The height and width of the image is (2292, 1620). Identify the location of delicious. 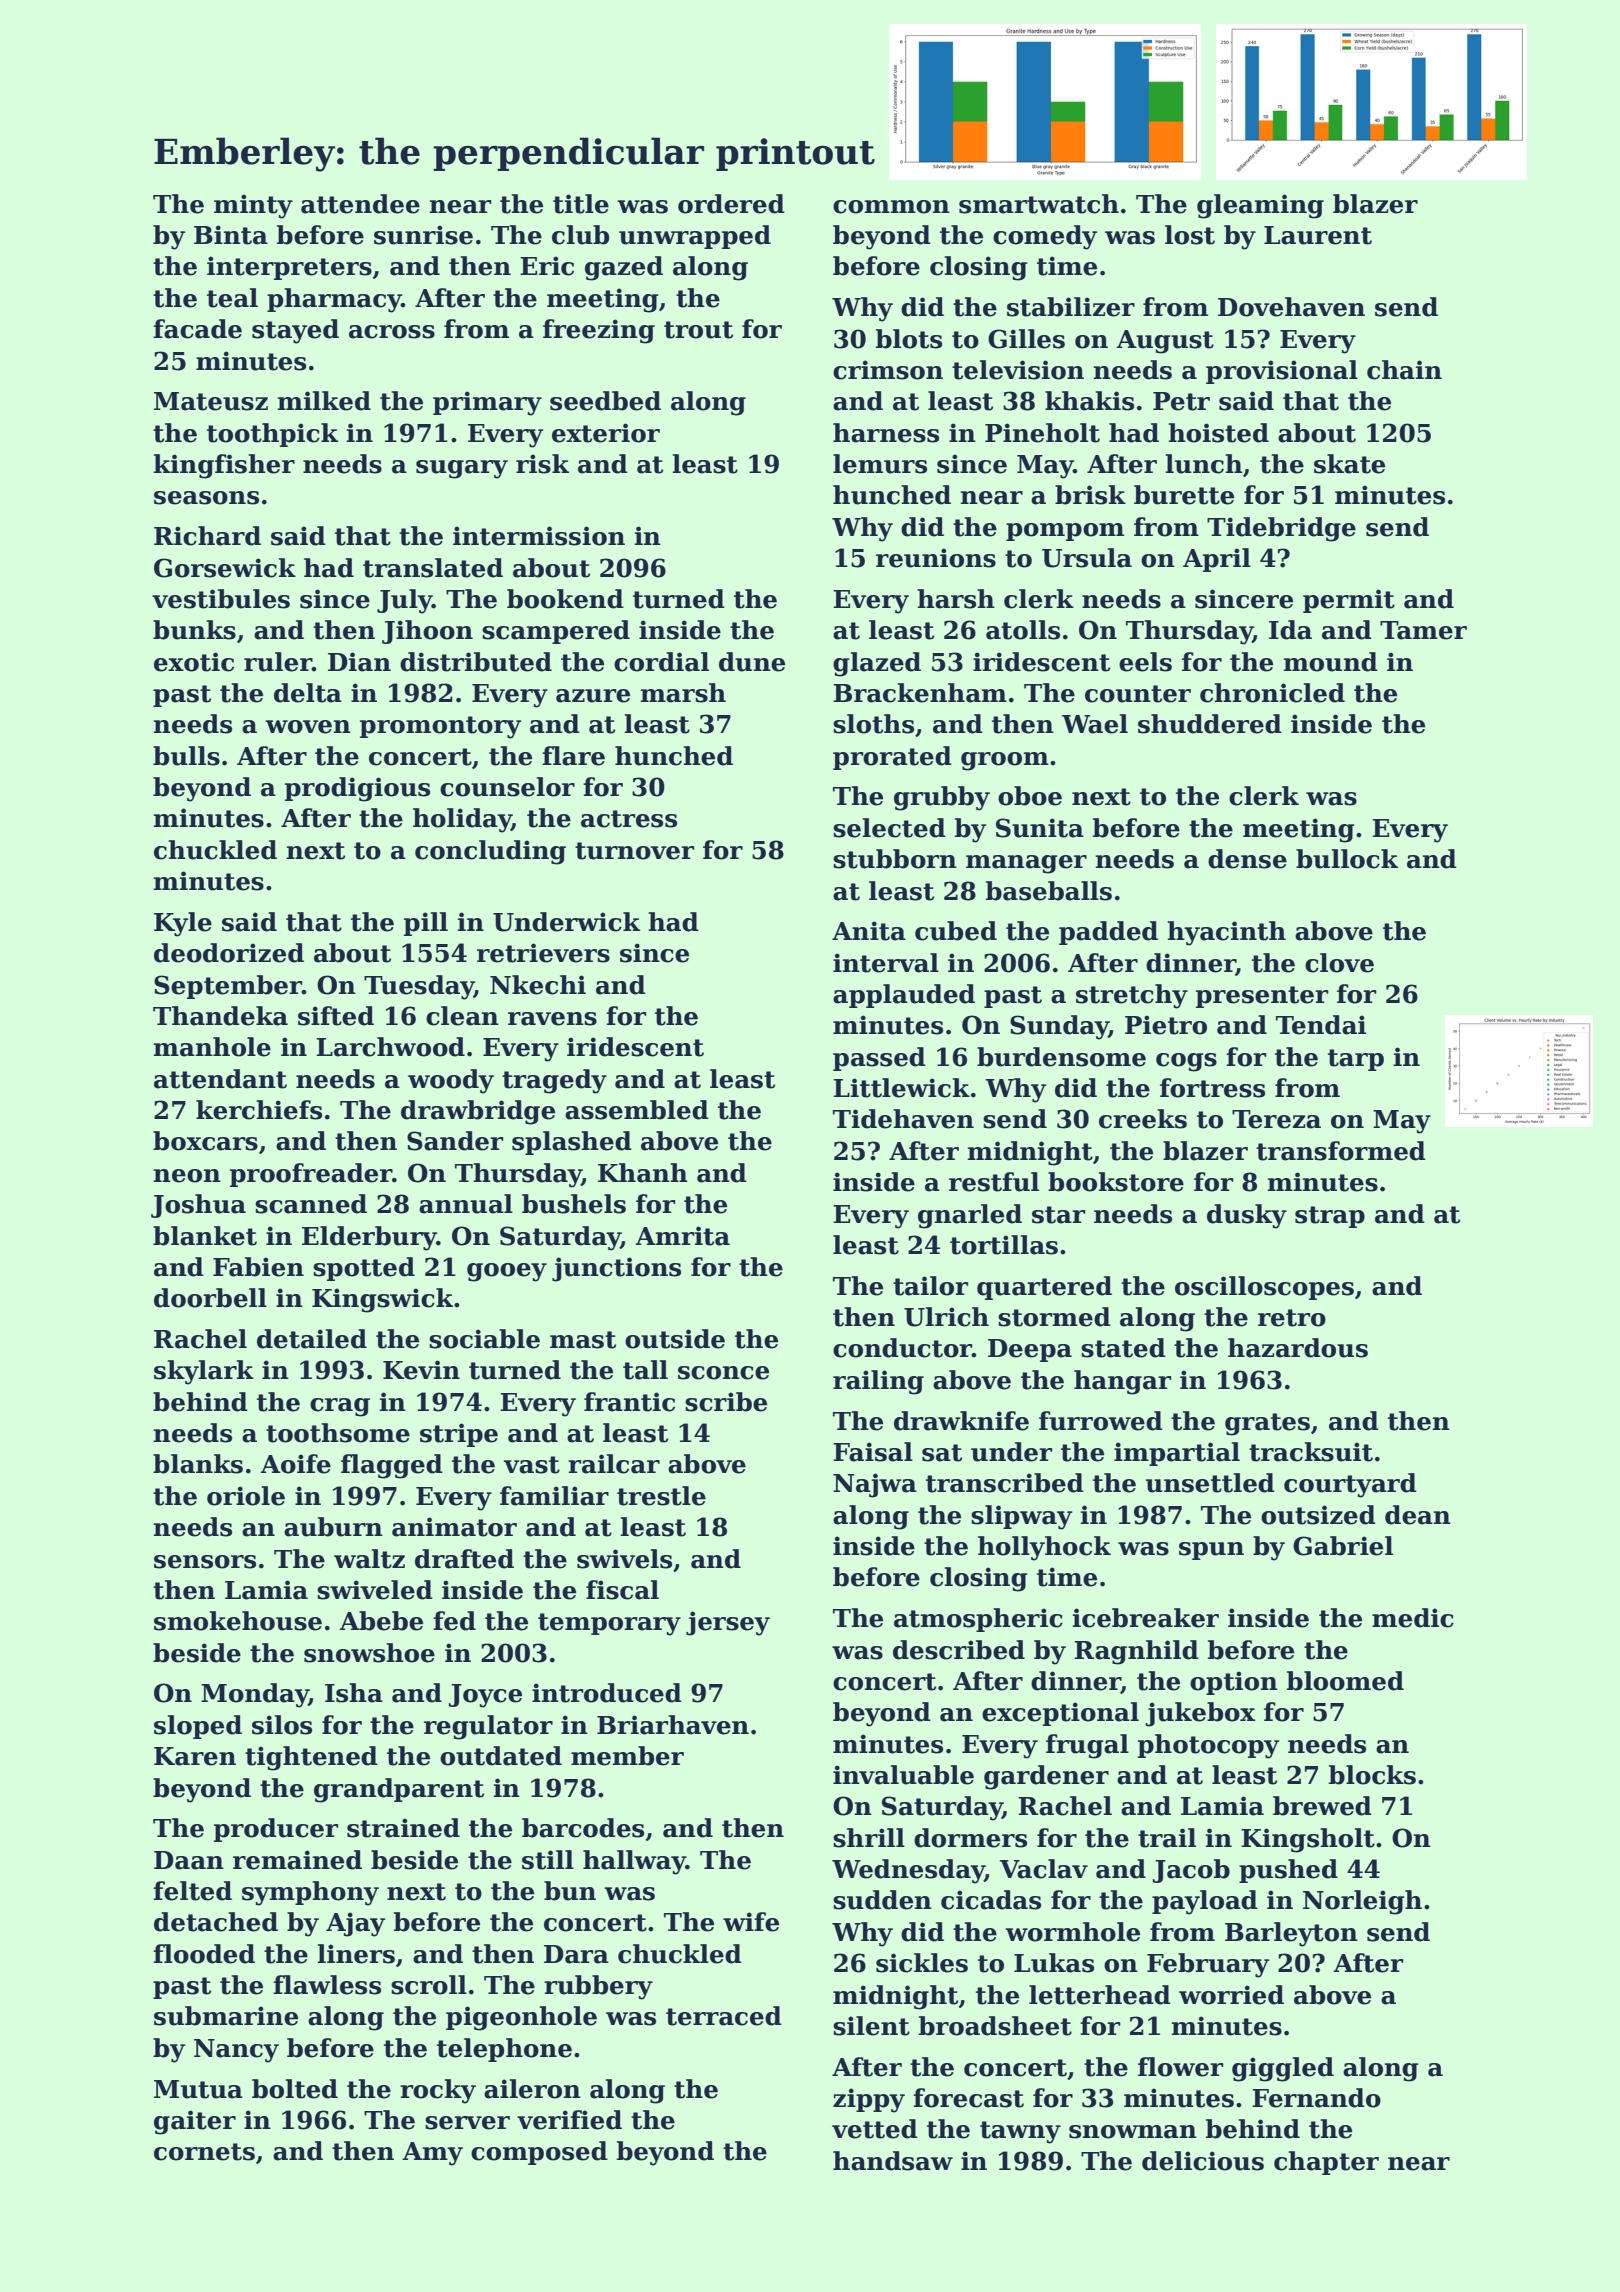
(1203, 2161).
